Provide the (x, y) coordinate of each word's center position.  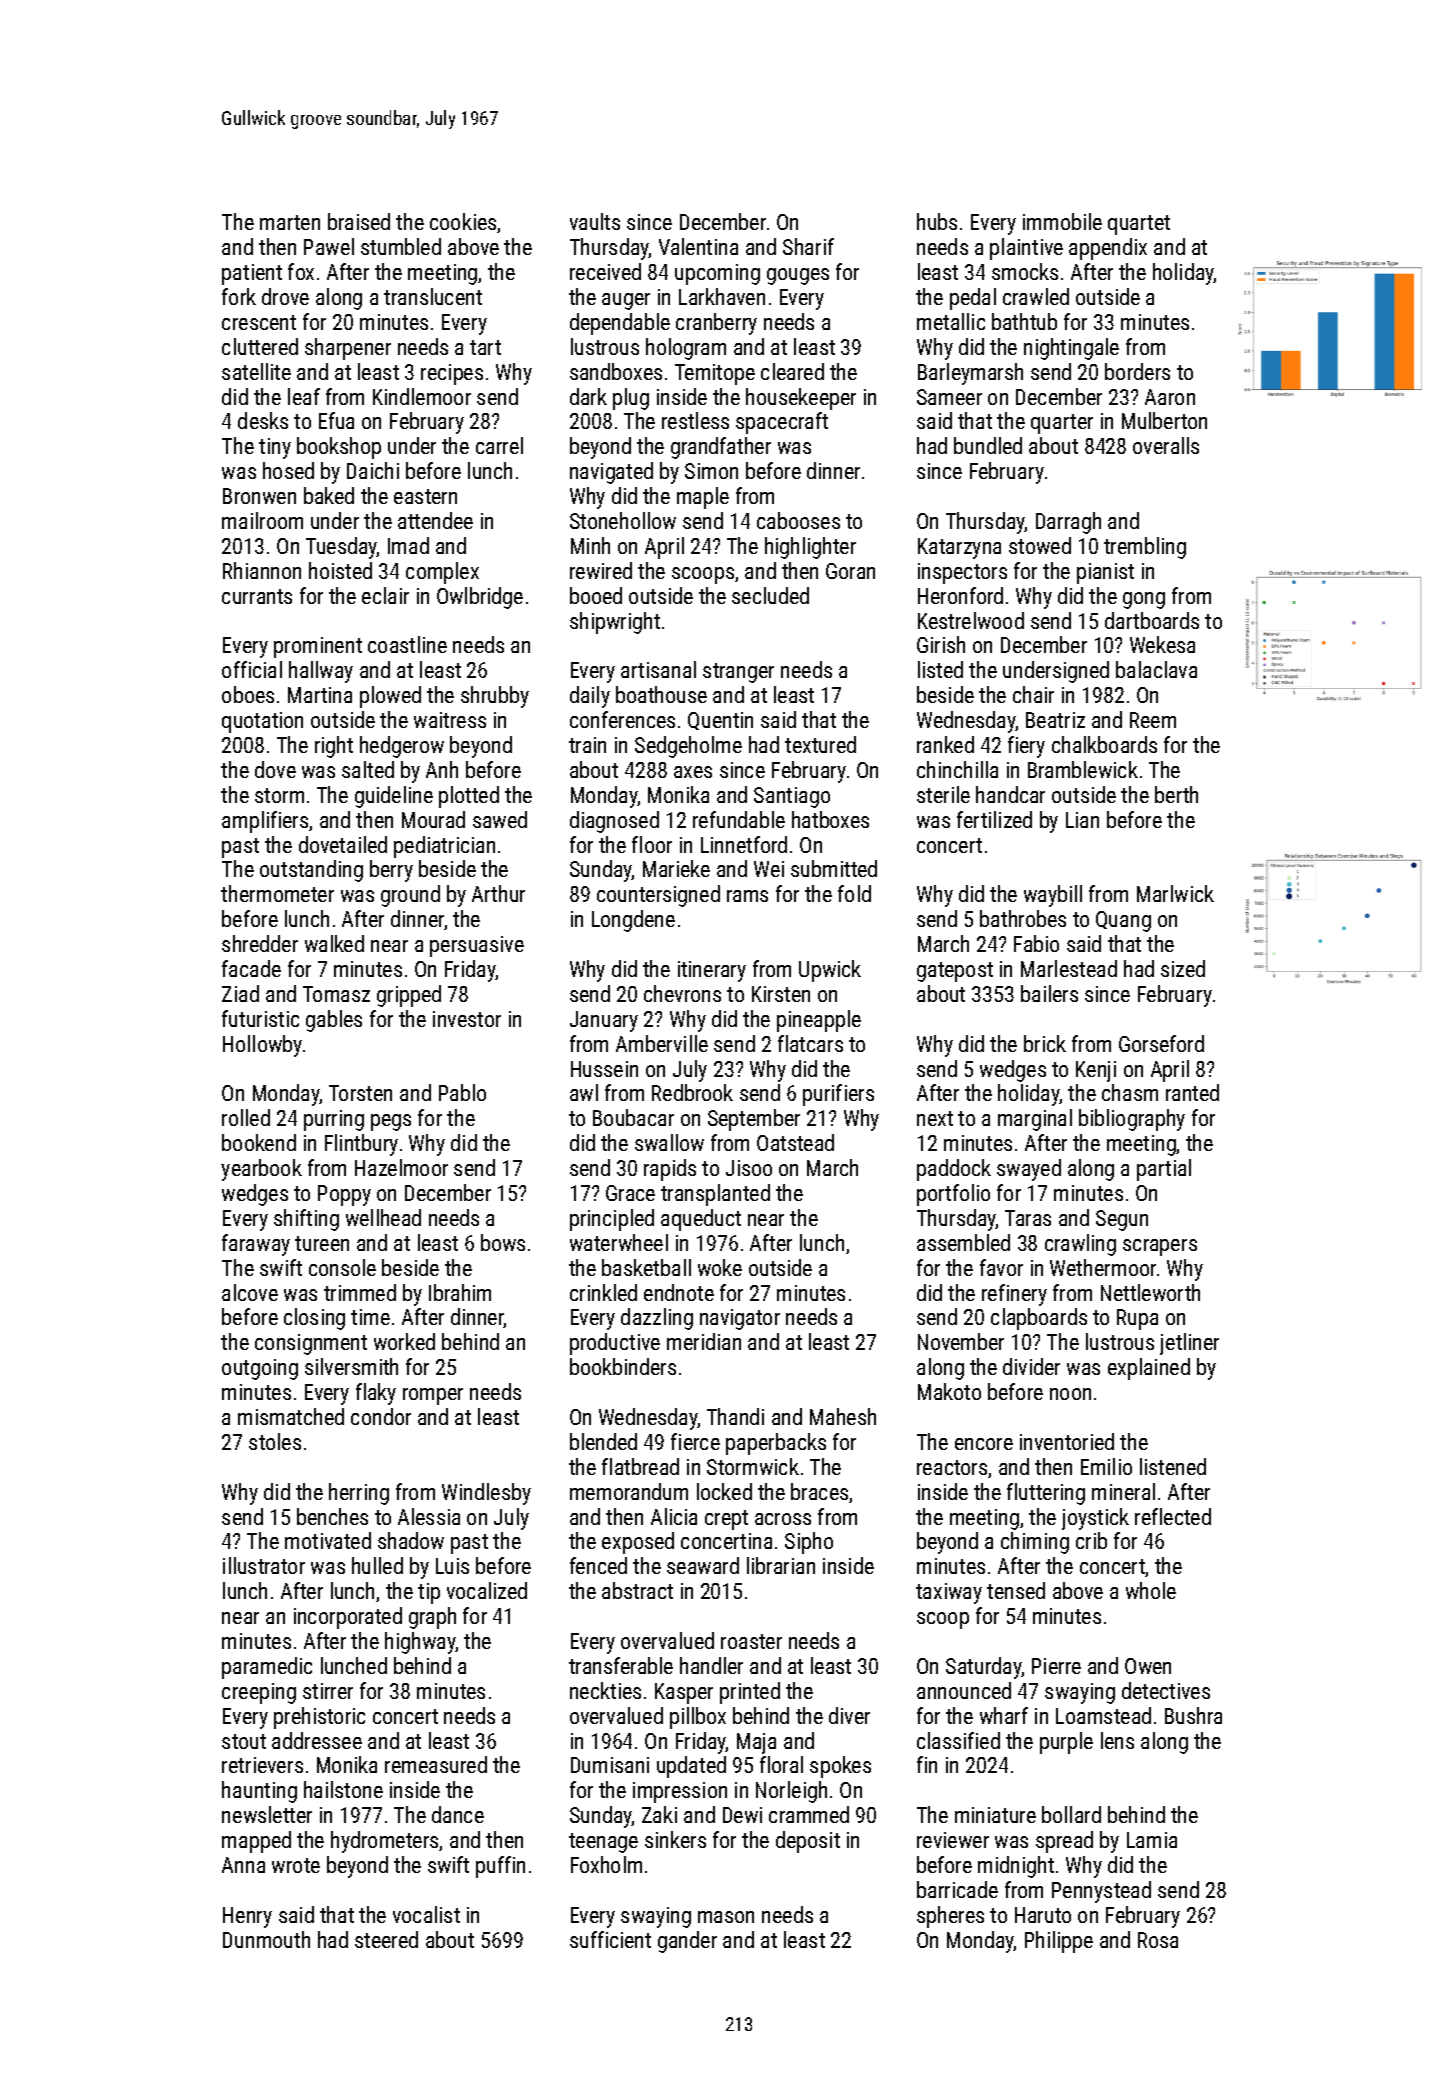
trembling (1145, 548)
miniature (995, 1815)
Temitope (715, 374)
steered (386, 1939)
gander (687, 1942)
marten (290, 222)
